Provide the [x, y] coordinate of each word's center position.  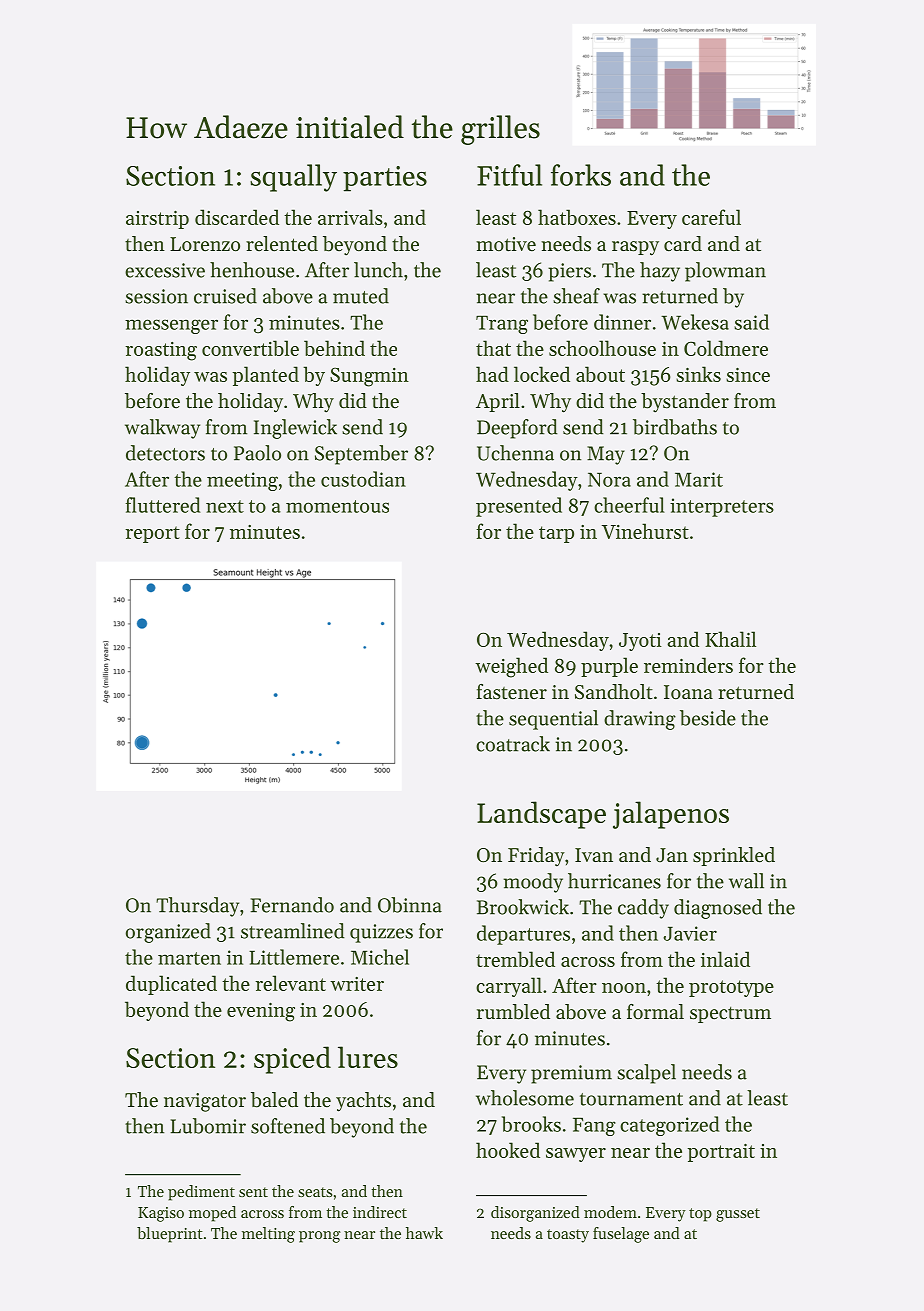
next [225, 506]
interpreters [722, 507]
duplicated [171, 985]
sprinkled [734, 856]
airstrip [157, 220]
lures [368, 1057]
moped [212, 1214]
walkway [162, 429]
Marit [699, 479]
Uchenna [515, 453]
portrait [721, 1153]
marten [189, 958]
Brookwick [523, 907]
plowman [725, 272]
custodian [363, 479]
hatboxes [577, 217]
